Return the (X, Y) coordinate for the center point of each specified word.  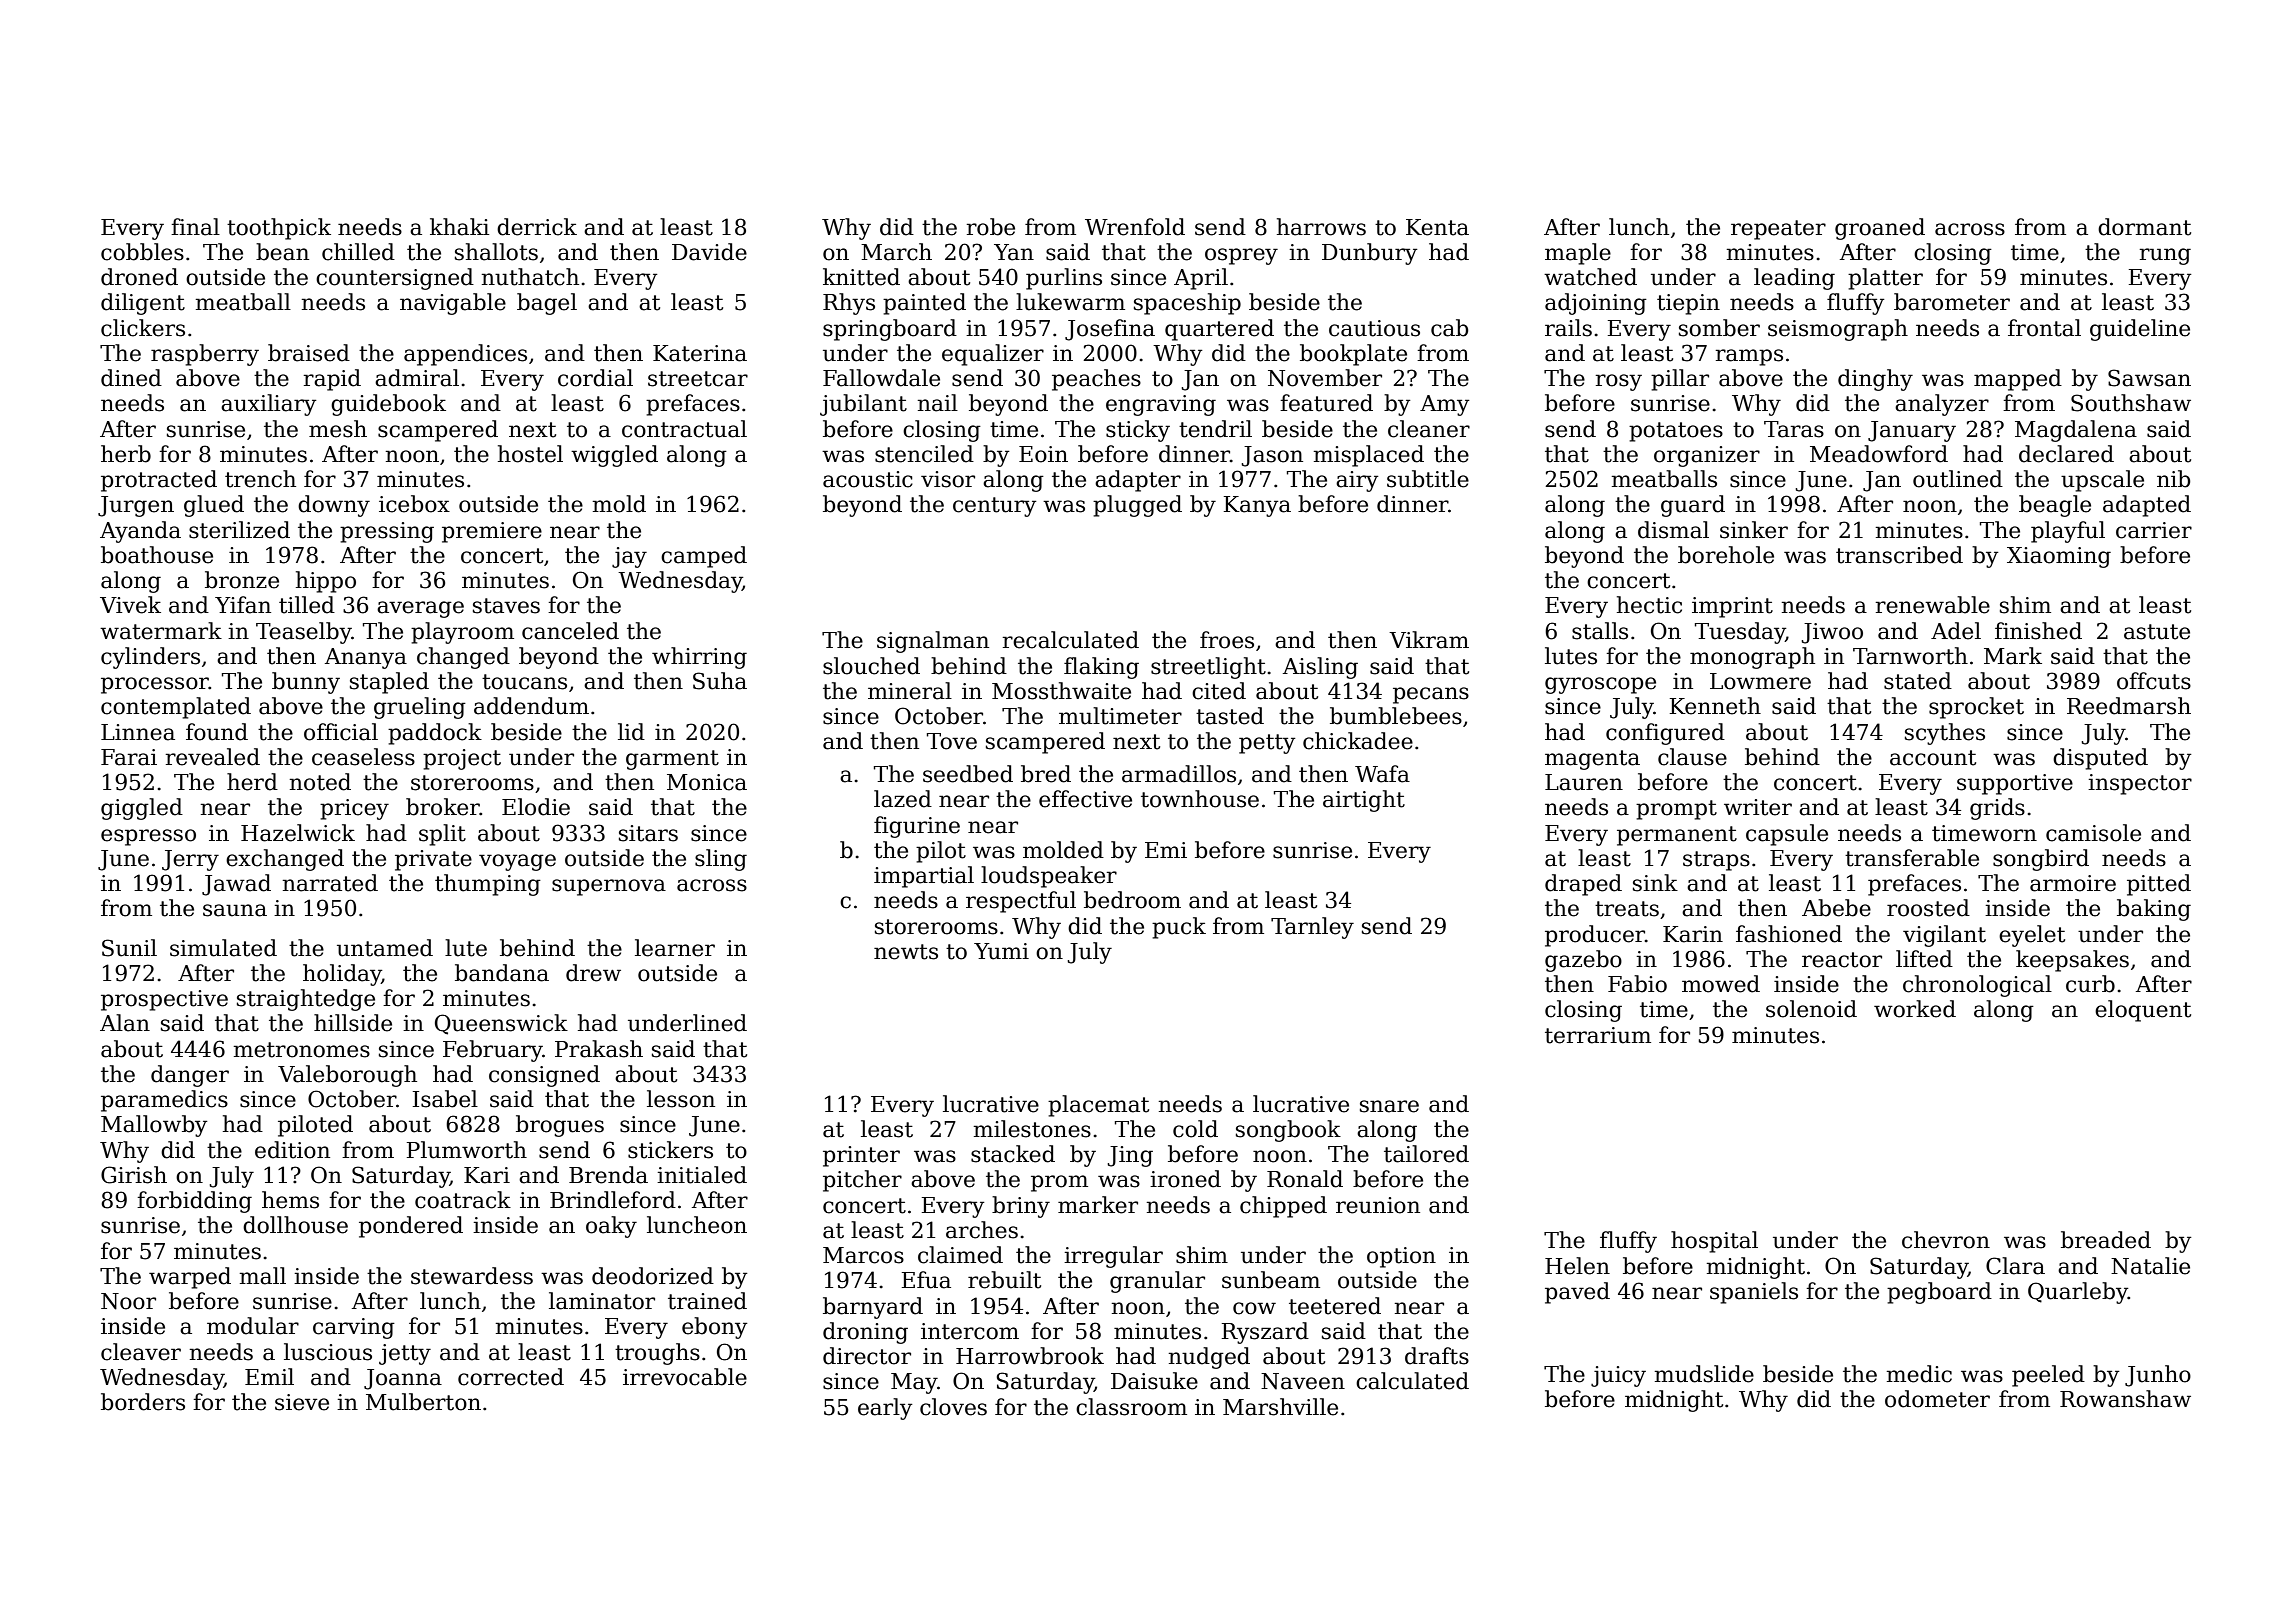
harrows (1321, 227)
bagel (547, 304)
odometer (1937, 1399)
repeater (1778, 230)
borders (143, 1402)
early (885, 1409)
